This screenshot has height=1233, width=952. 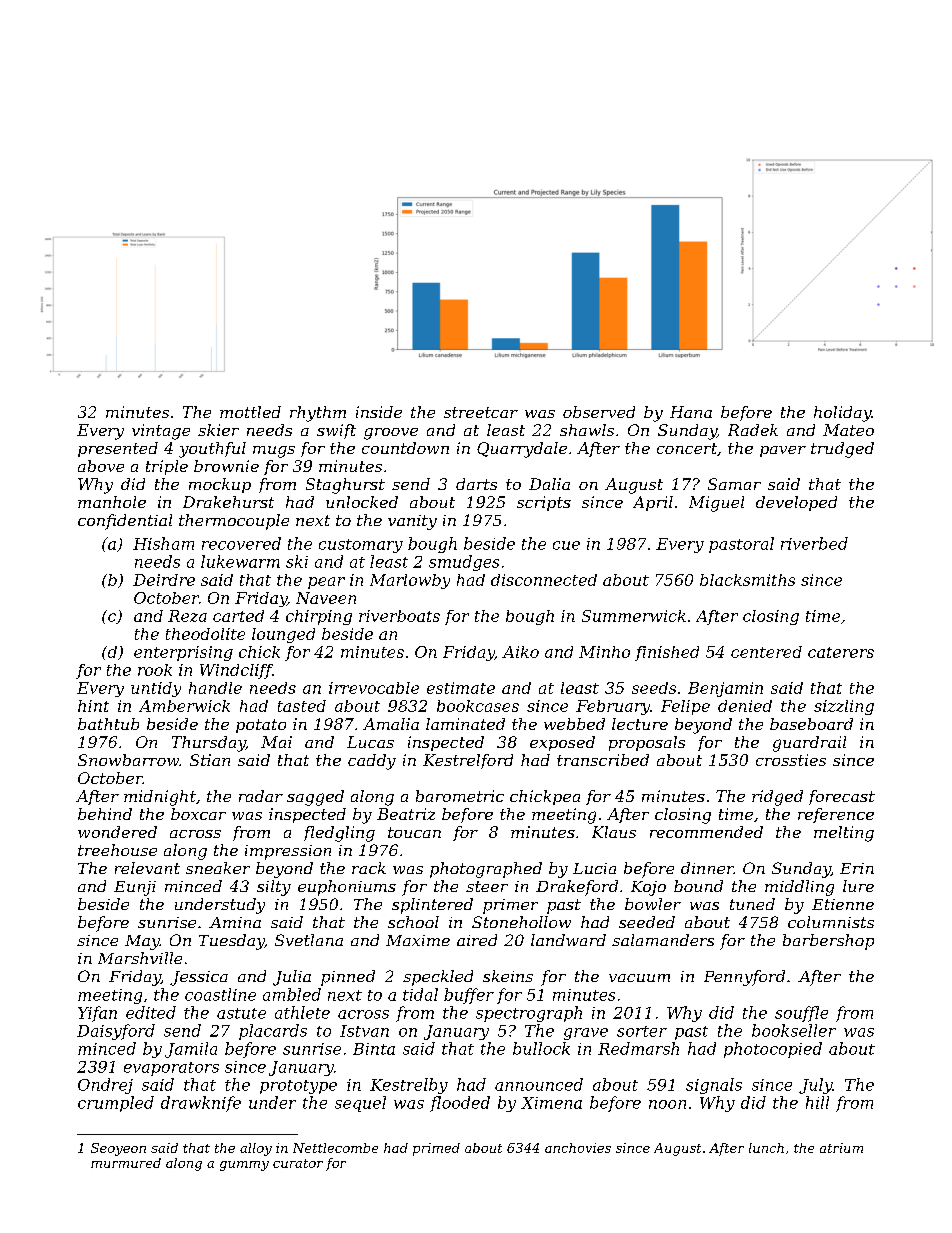 What do you see at coordinates (116, 1104) in the screenshot?
I see `crumpled` at bounding box center [116, 1104].
